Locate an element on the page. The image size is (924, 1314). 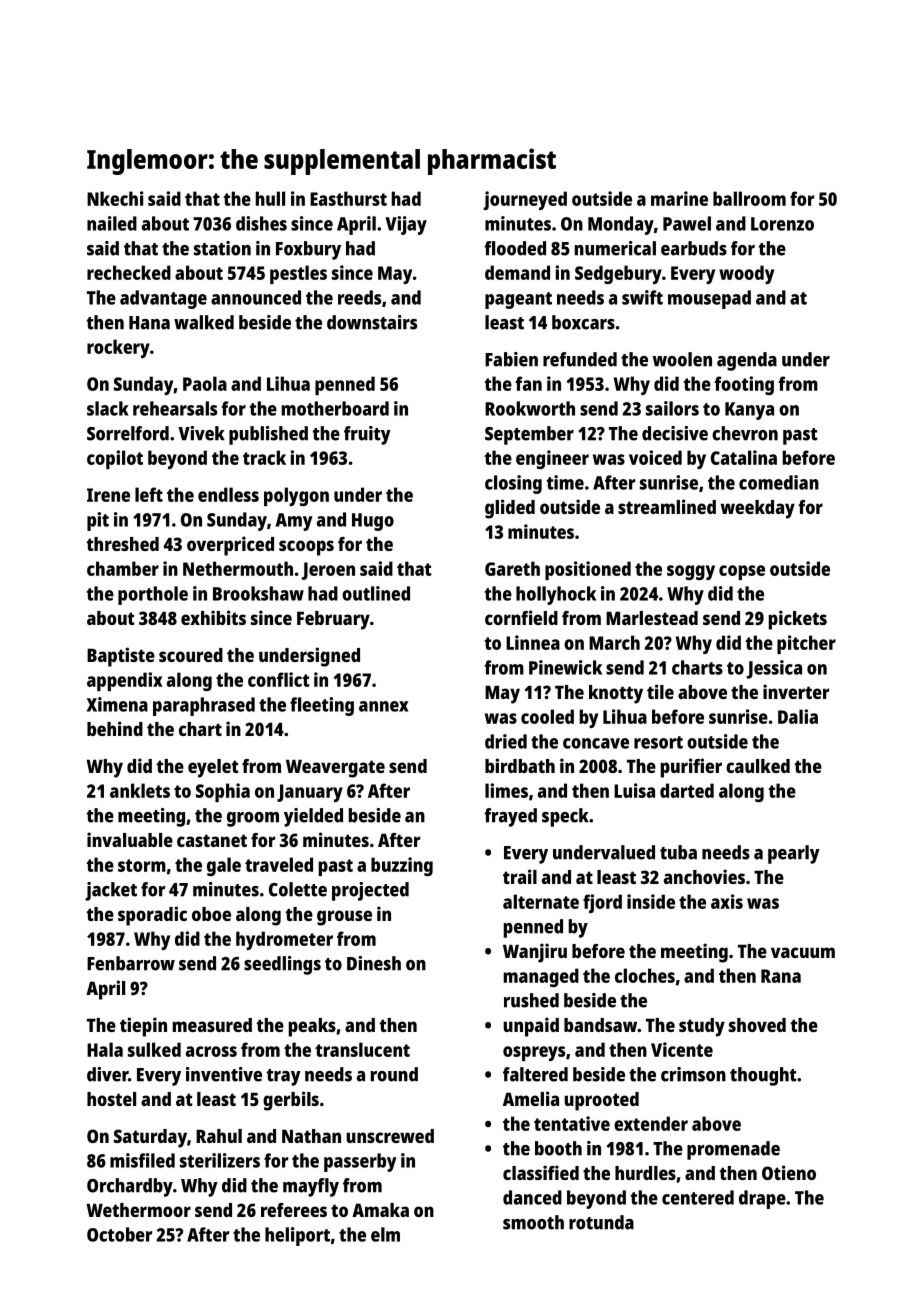
Saturday is located at coordinates (150, 1138).
